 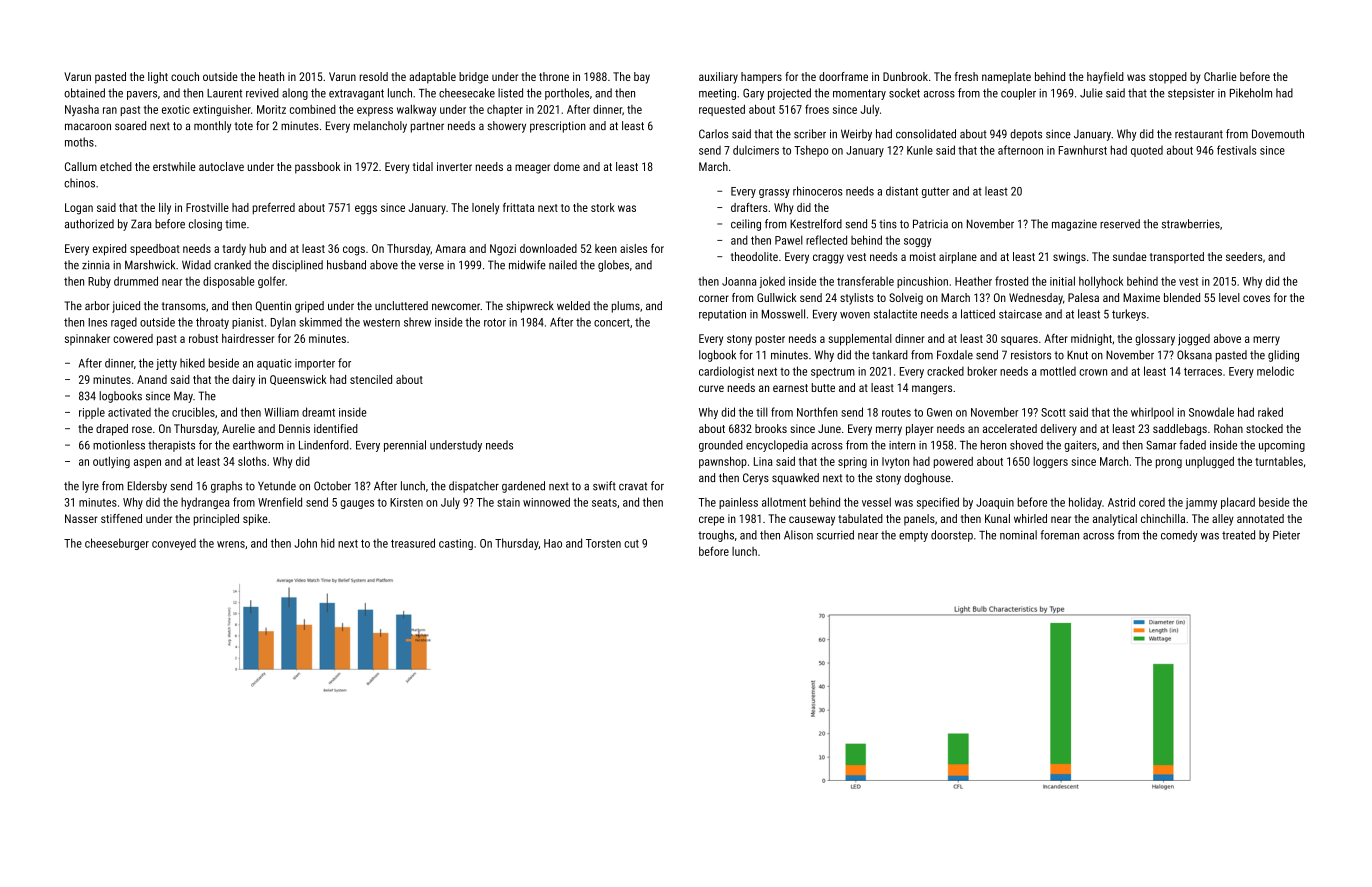 What do you see at coordinates (381, 322) in the page?
I see `western` at bounding box center [381, 322].
